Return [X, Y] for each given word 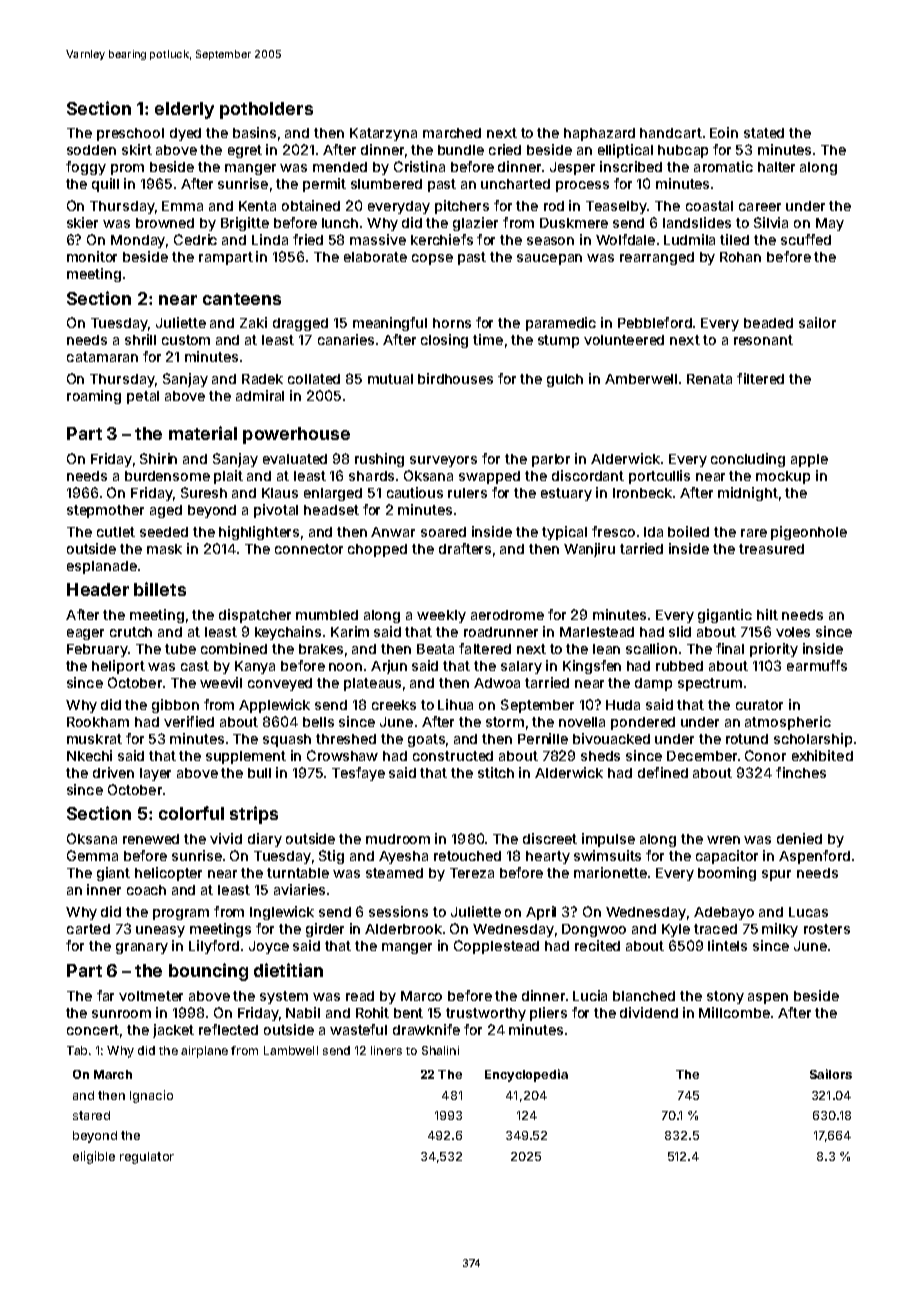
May [830, 224]
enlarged [333, 494]
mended [340, 167]
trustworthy [486, 1014]
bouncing [208, 972]
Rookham [98, 722]
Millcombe [734, 1012]
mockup [783, 477]
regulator [147, 1158]
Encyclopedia [526, 1075]
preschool [130, 134]
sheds [600, 756]
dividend [649, 1012]
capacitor [727, 857]
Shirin [158, 458]
